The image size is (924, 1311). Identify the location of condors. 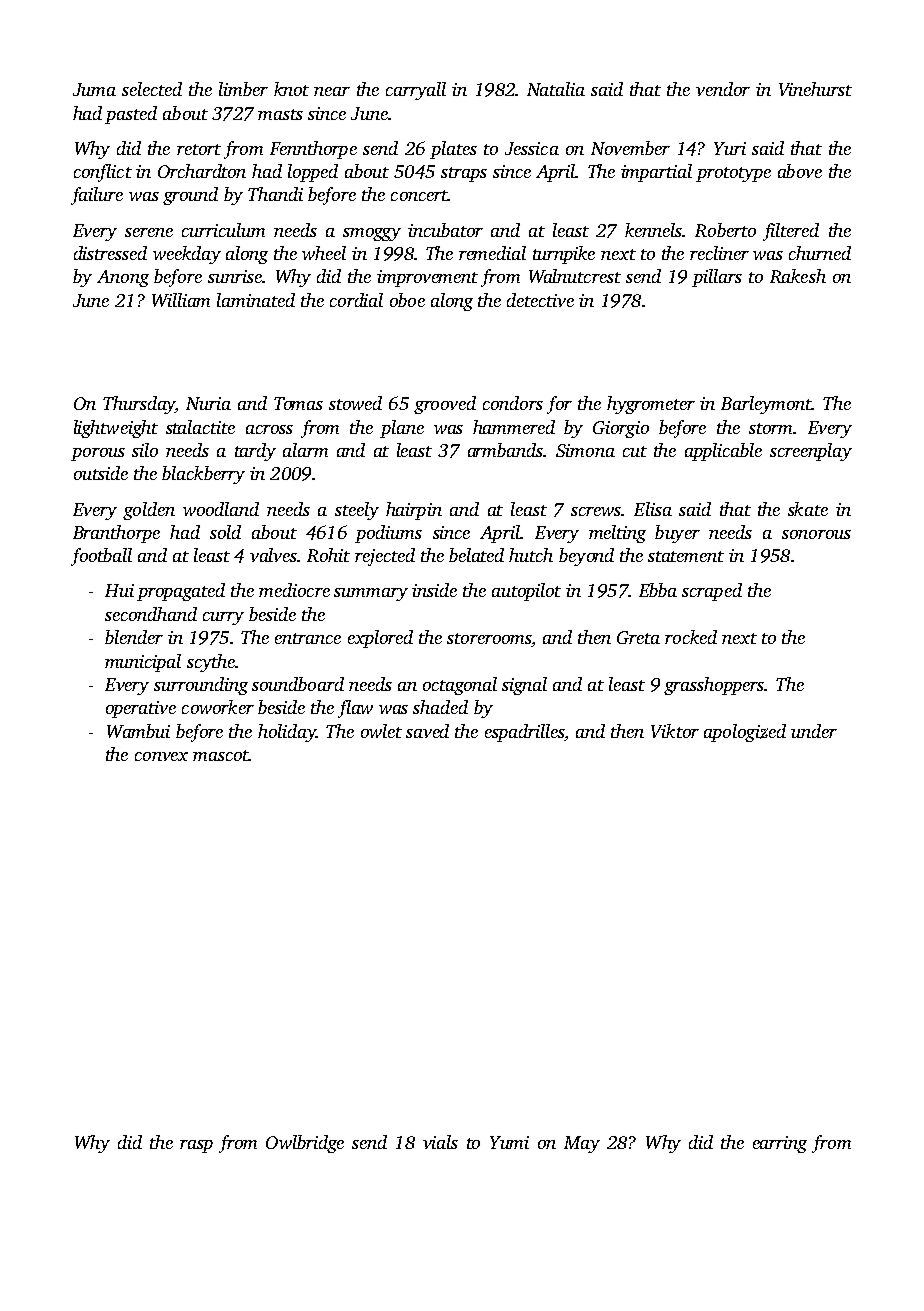
(513, 403).
